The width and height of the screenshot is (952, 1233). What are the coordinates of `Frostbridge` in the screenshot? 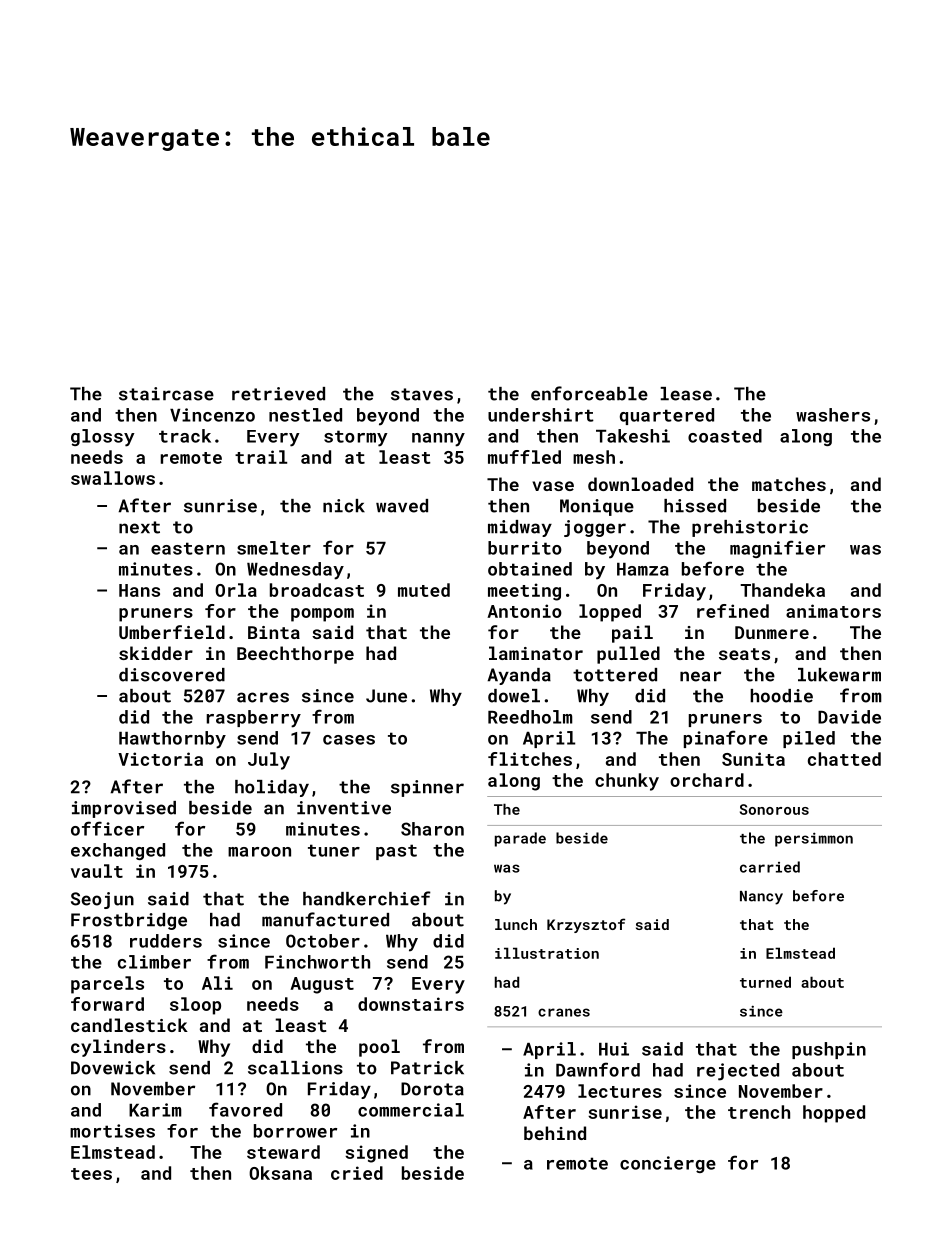 It's located at (129, 921).
